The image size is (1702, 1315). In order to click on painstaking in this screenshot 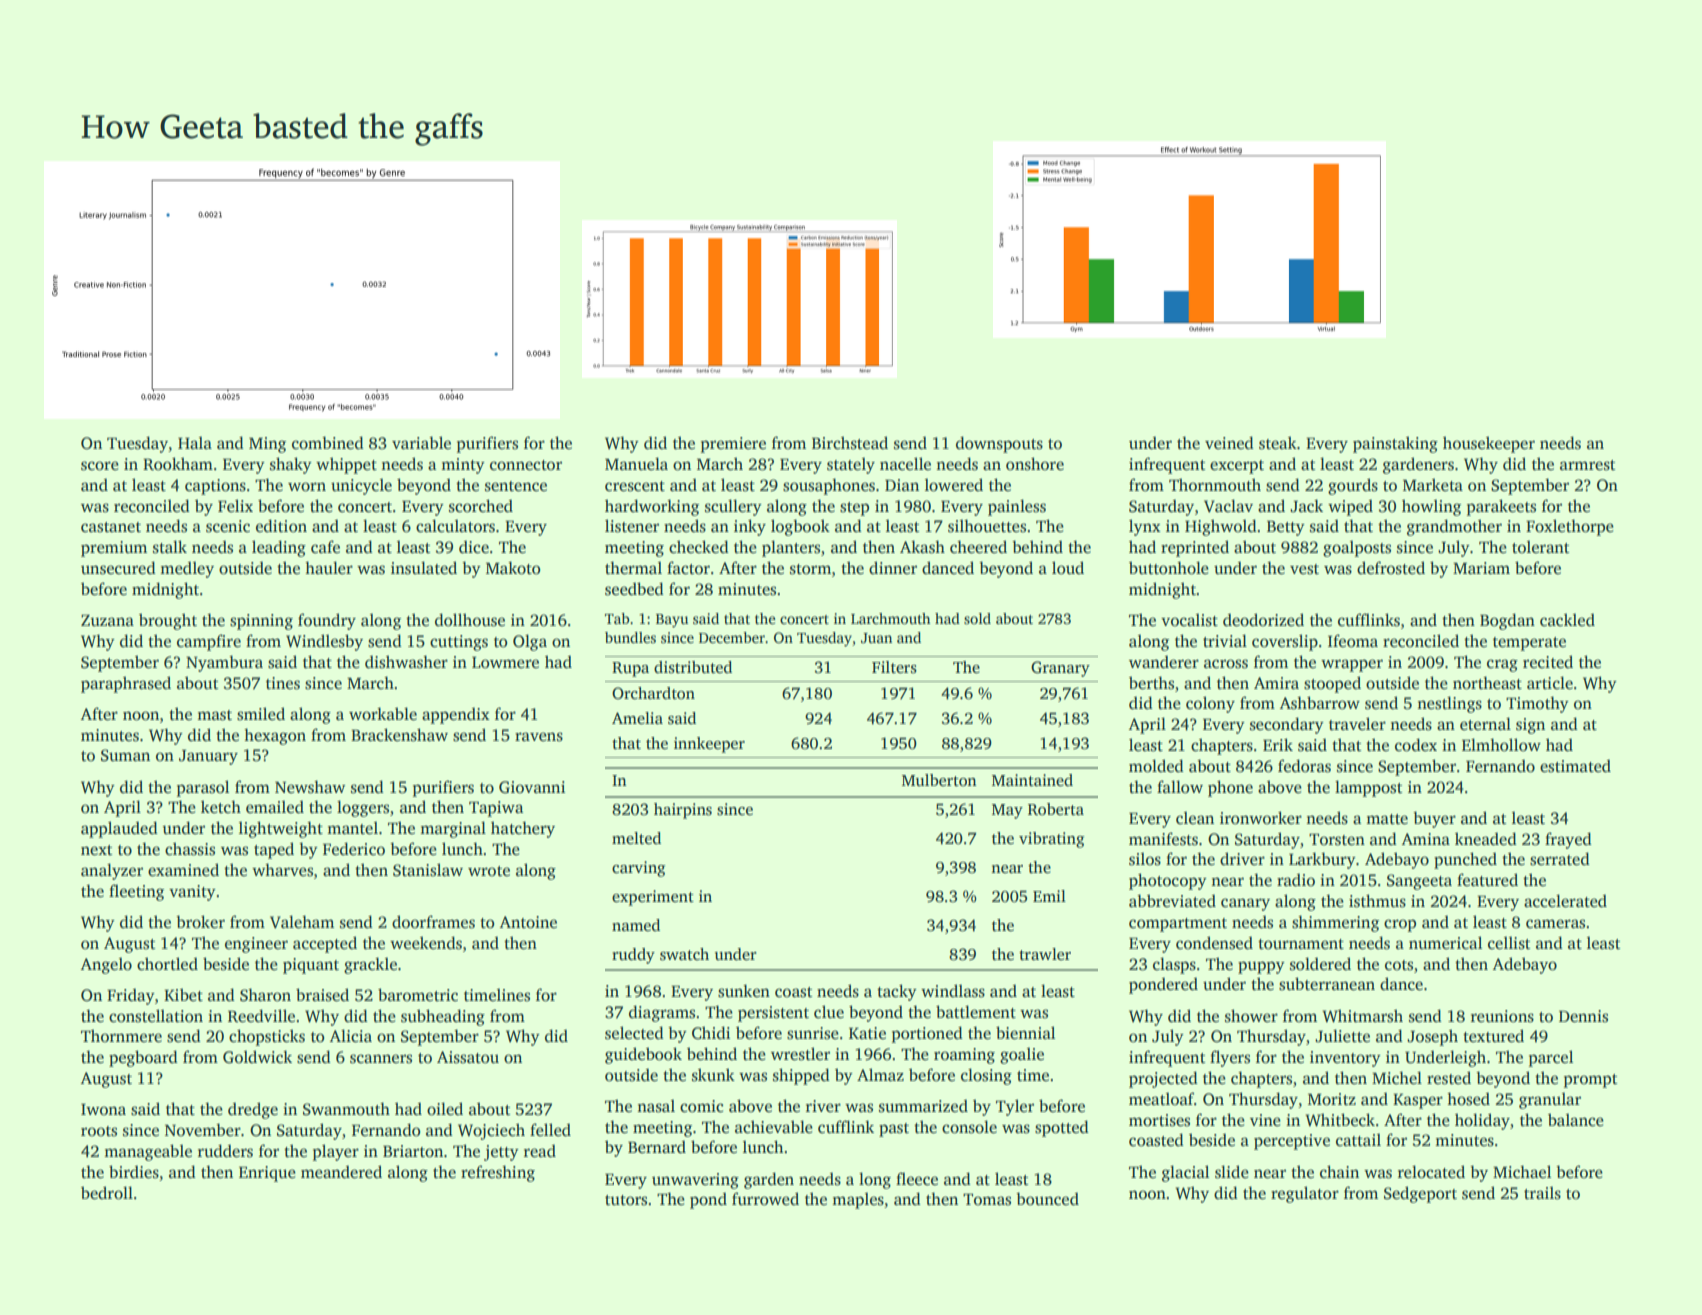, I will do `click(1395, 444)`.
